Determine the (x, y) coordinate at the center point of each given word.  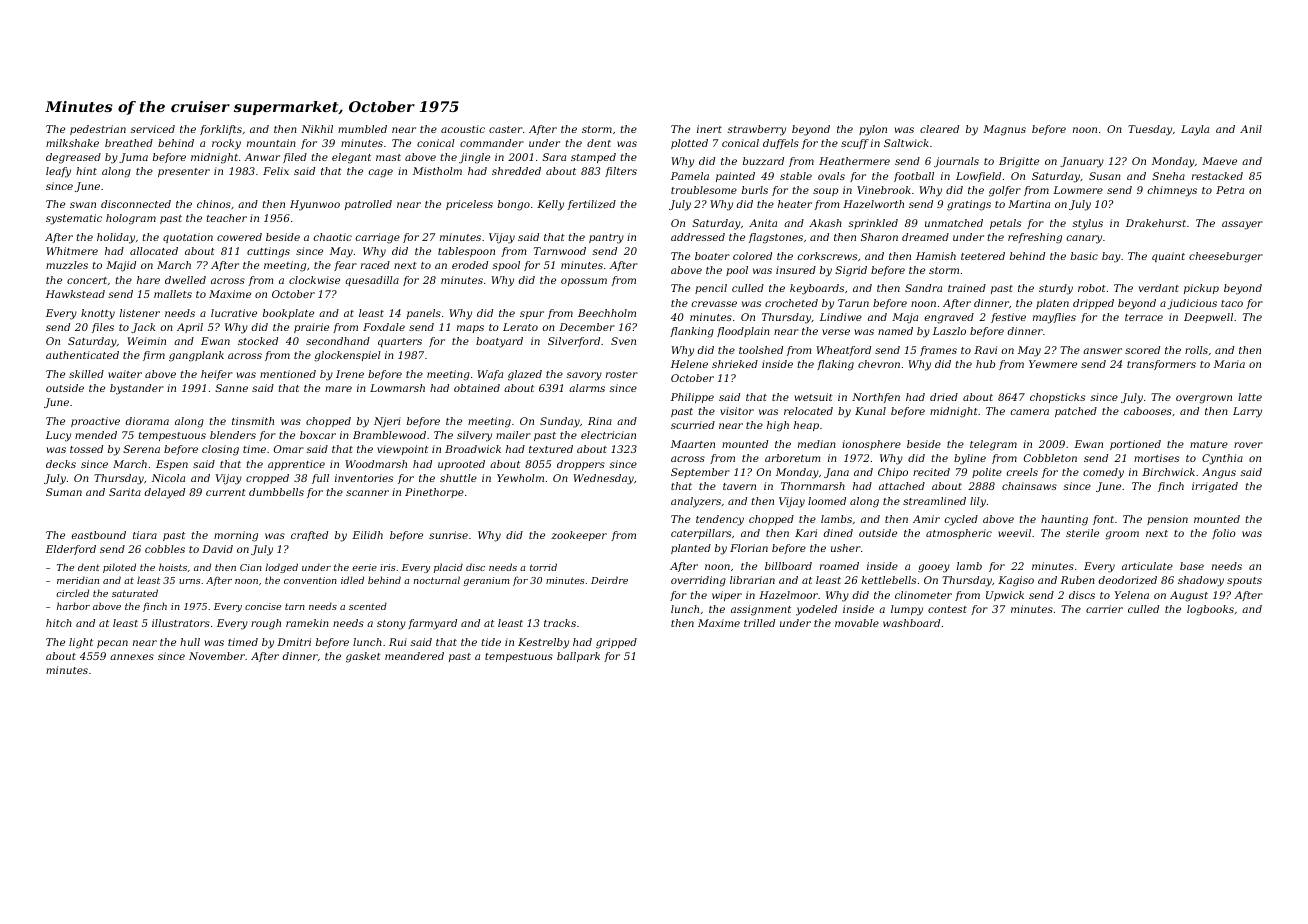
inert (709, 129)
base (1192, 566)
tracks (560, 623)
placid (448, 568)
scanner (367, 493)
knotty (98, 314)
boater (712, 256)
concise (263, 606)
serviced (152, 129)
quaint (1168, 257)
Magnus (1004, 130)
